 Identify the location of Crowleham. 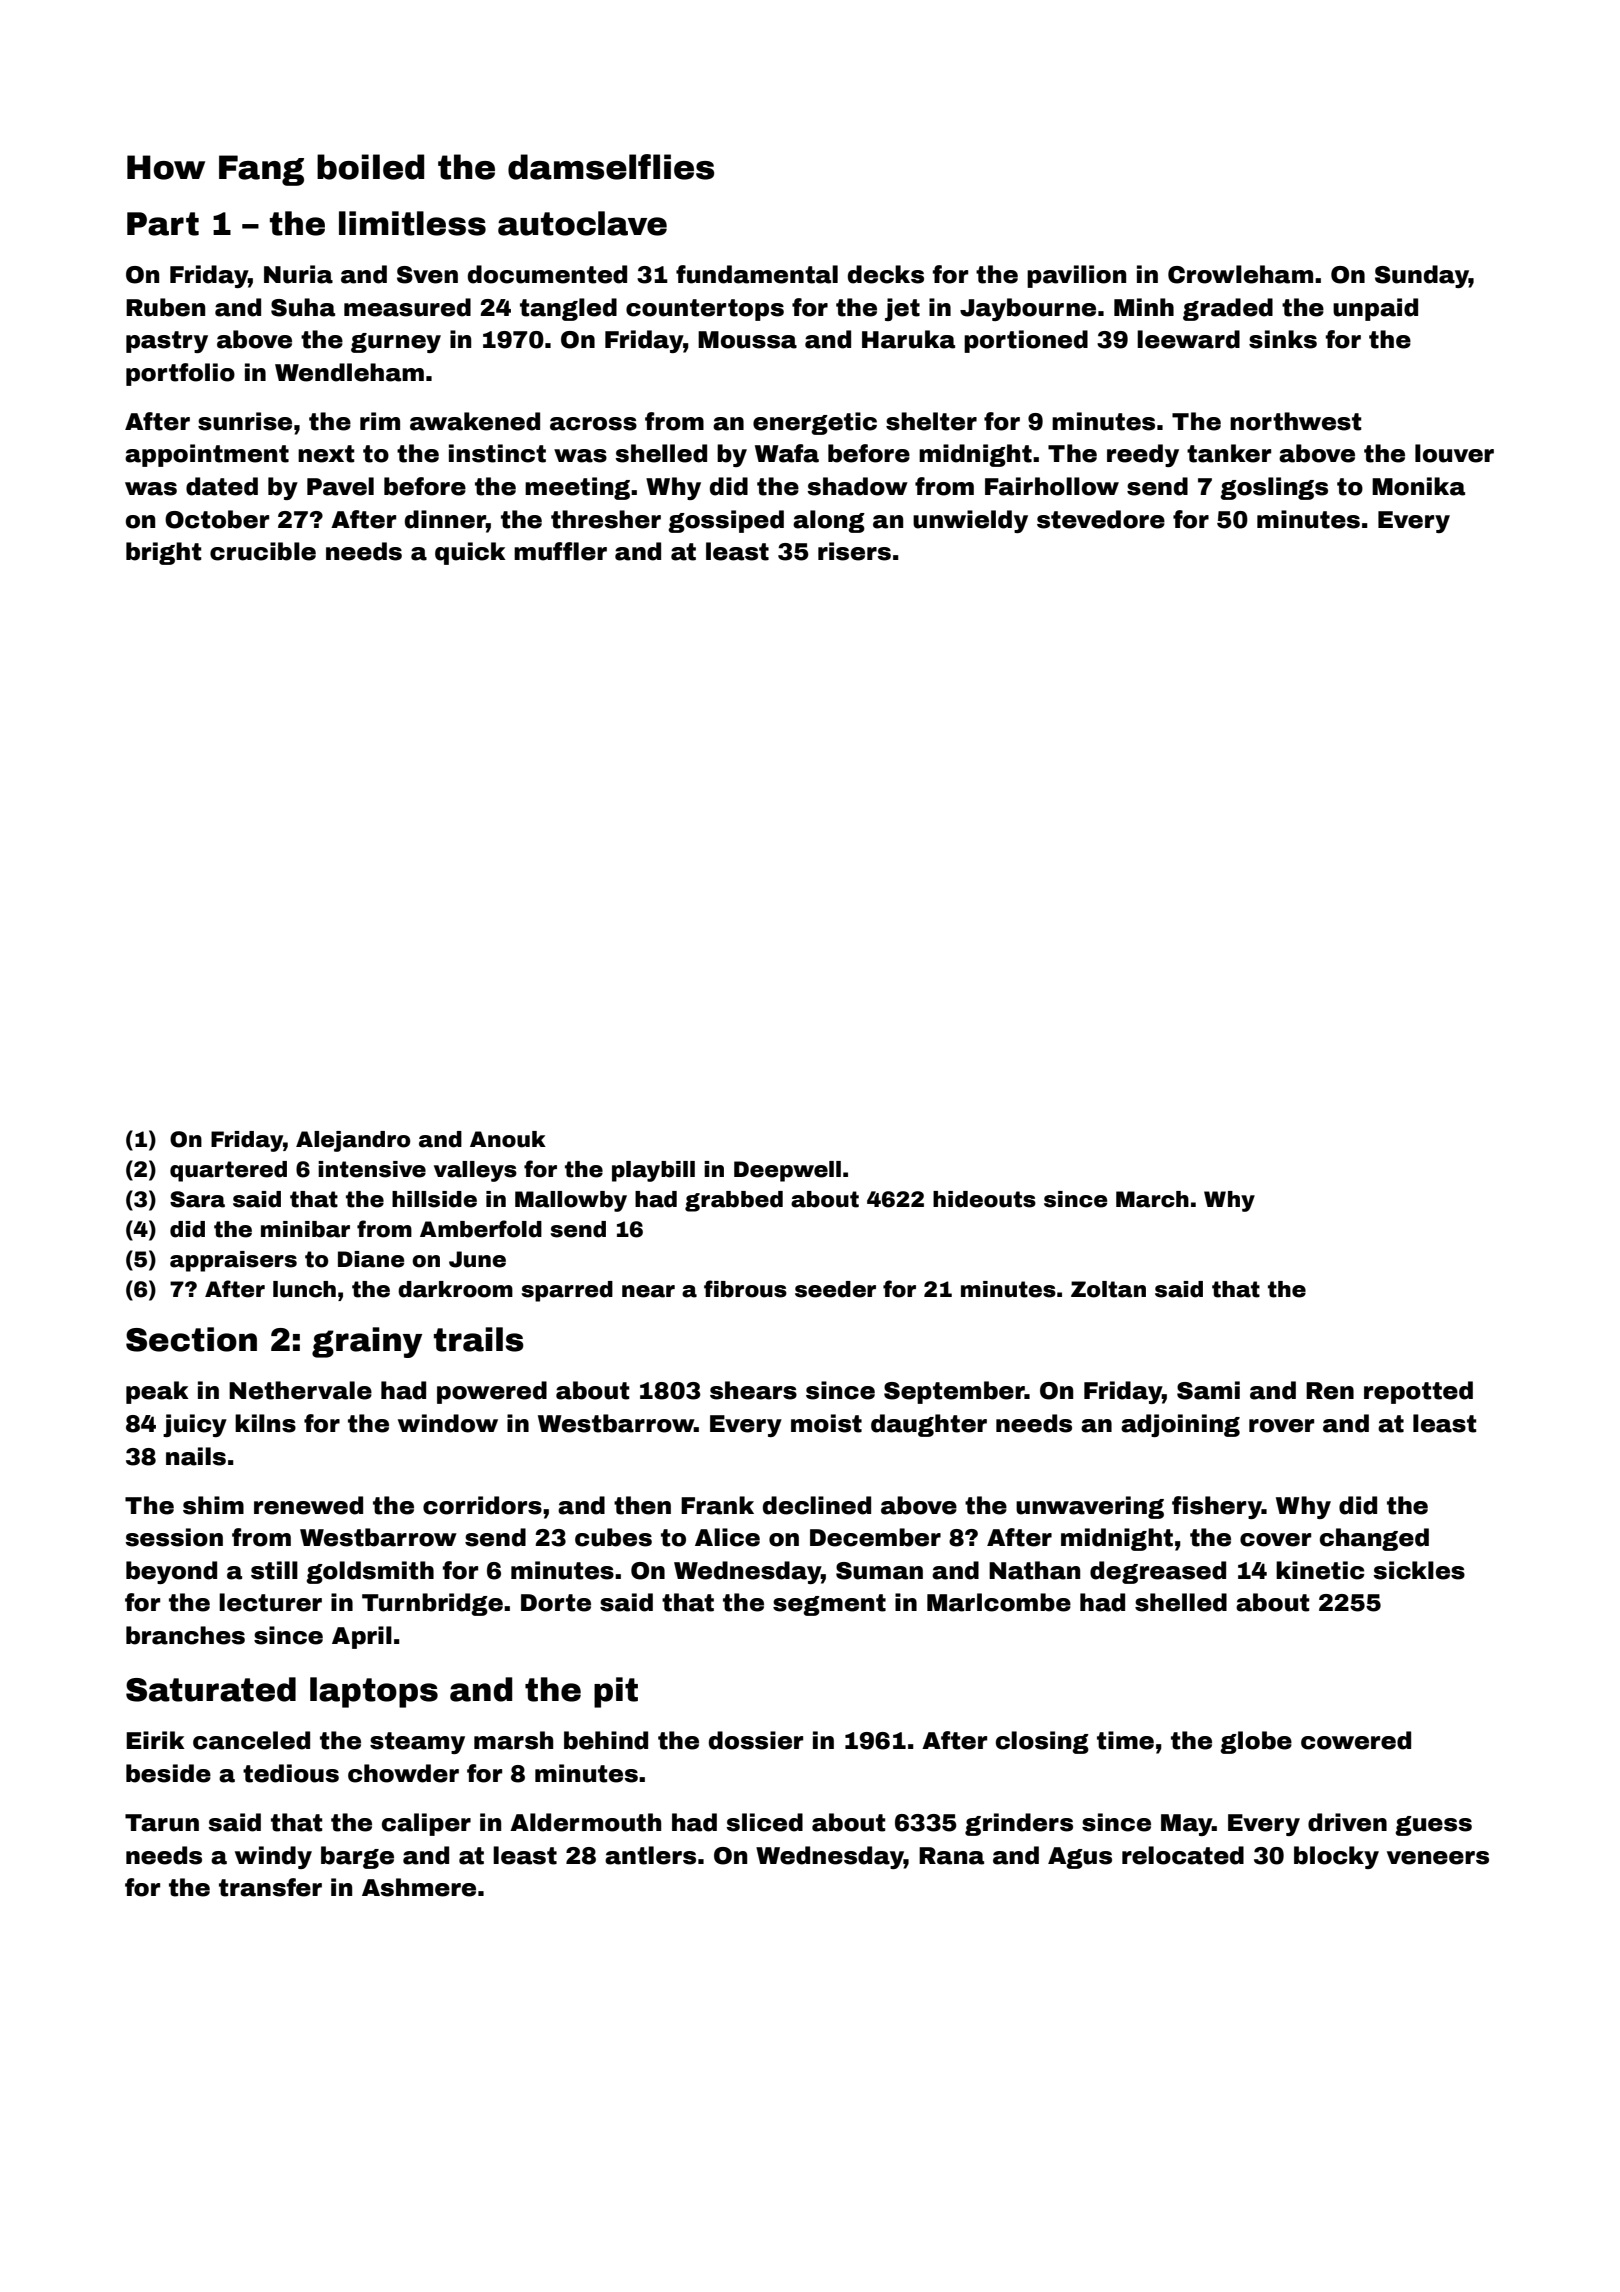
(1240, 274).
